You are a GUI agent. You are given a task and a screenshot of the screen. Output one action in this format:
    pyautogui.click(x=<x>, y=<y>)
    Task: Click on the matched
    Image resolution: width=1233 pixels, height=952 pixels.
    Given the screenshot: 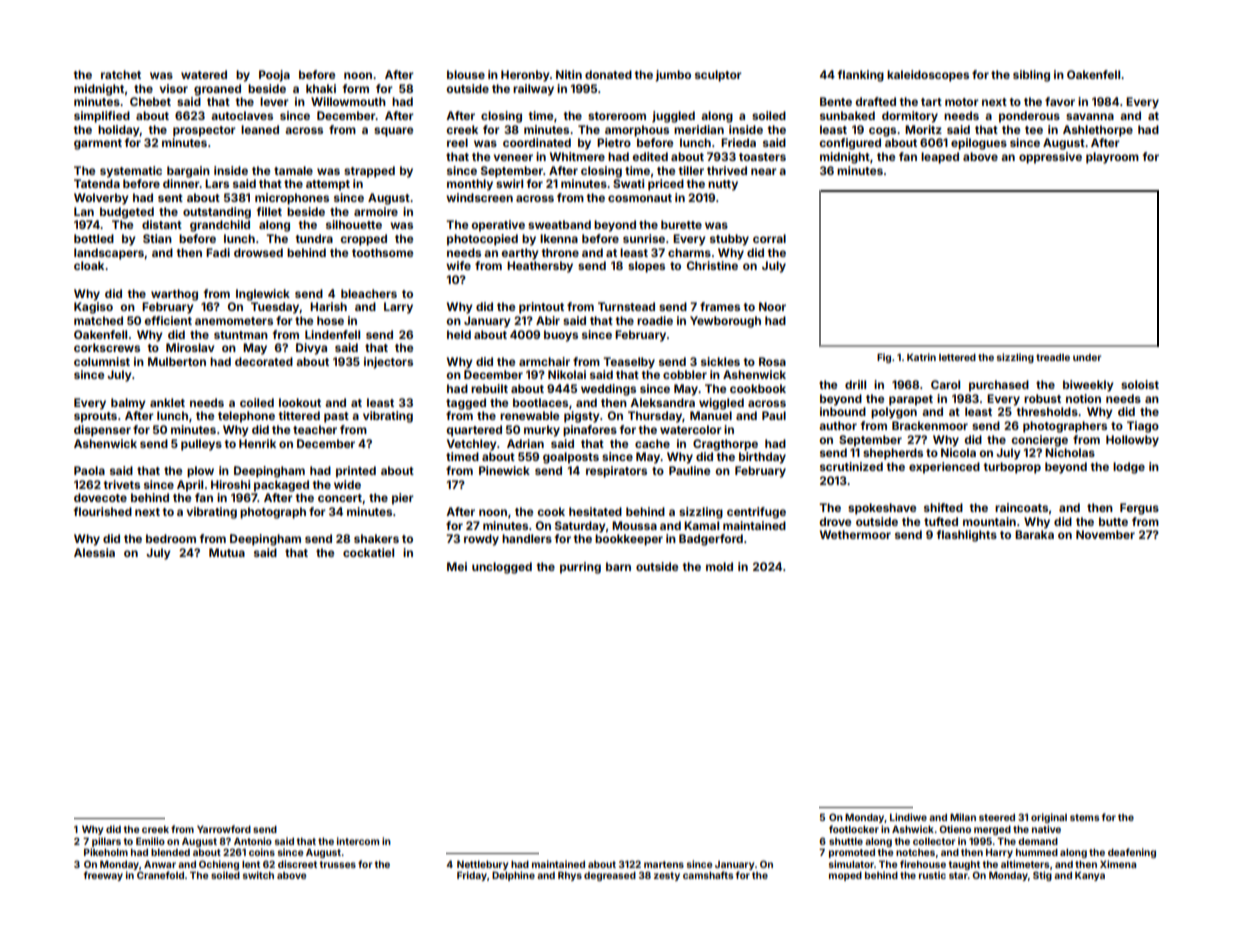 What is the action you would take?
    pyautogui.click(x=98, y=320)
